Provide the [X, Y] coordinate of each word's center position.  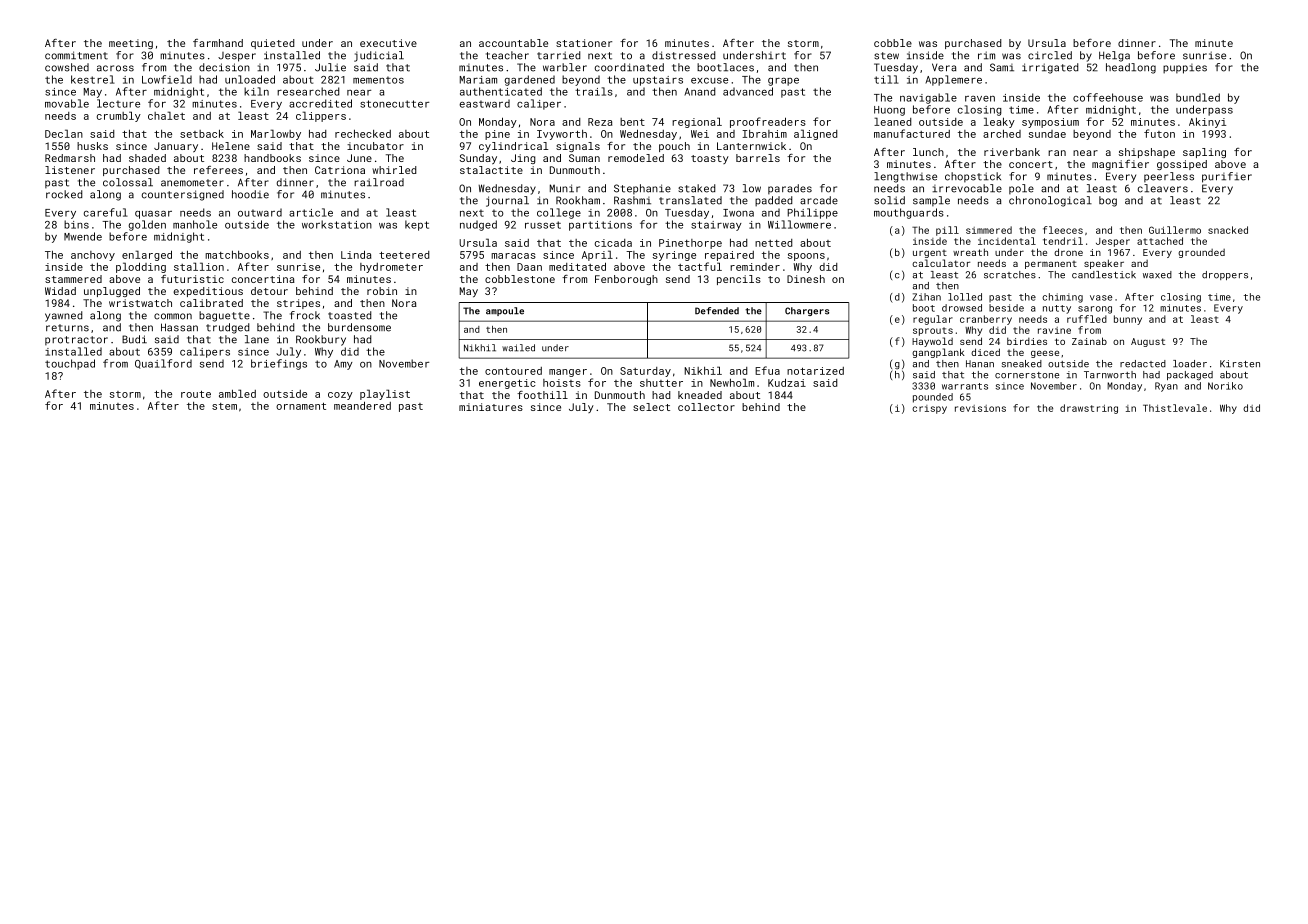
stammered [73, 279]
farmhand [218, 43]
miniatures [491, 407]
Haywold [932, 342]
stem [224, 406]
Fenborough [626, 280]
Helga [1114, 56]
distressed [684, 55]
